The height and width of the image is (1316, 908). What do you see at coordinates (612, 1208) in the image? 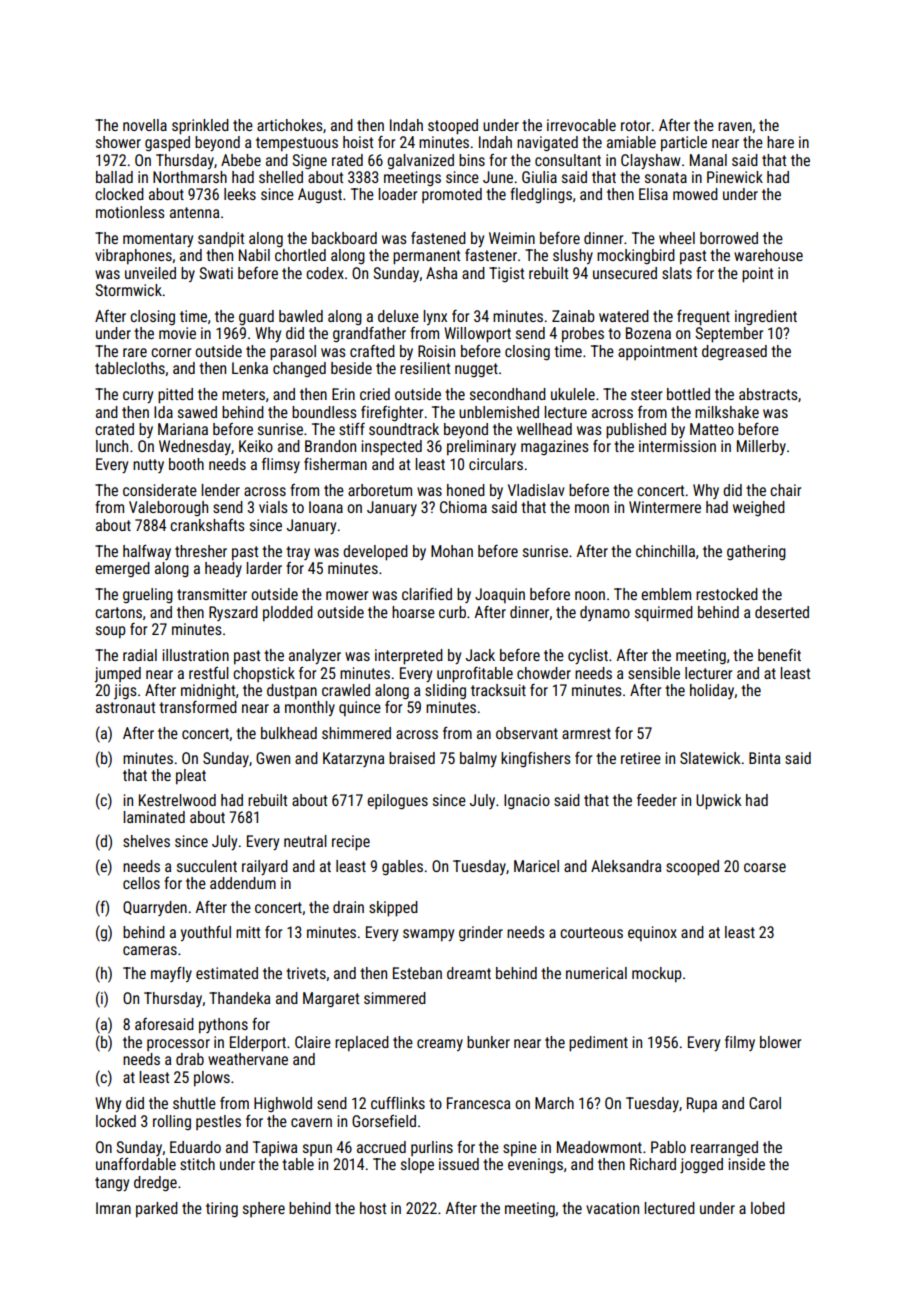
I see `vacation` at bounding box center [612, 1208].
